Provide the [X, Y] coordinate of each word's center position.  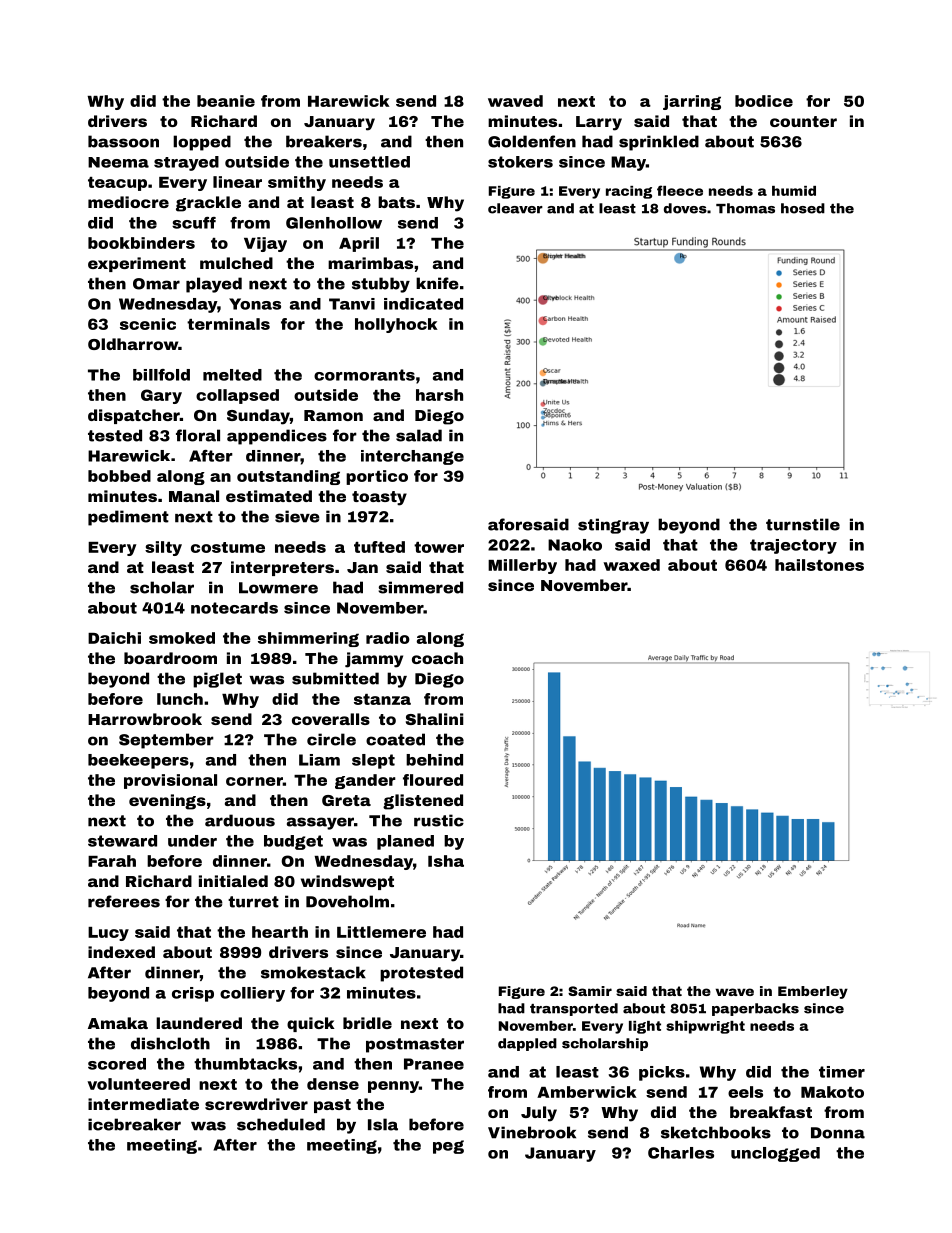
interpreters [282, 568]
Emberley [813, 992]
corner [254, 781]
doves [685, 208]
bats [396, 202]
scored [117, 1064]
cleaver [515, 208]
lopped [202, 143]
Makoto [832, 1092]
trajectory [793, 546]
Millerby [522, 566]
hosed [803, 208]
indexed [121, 952]
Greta [346, 800]
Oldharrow [133, 344]
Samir [590, 991]
